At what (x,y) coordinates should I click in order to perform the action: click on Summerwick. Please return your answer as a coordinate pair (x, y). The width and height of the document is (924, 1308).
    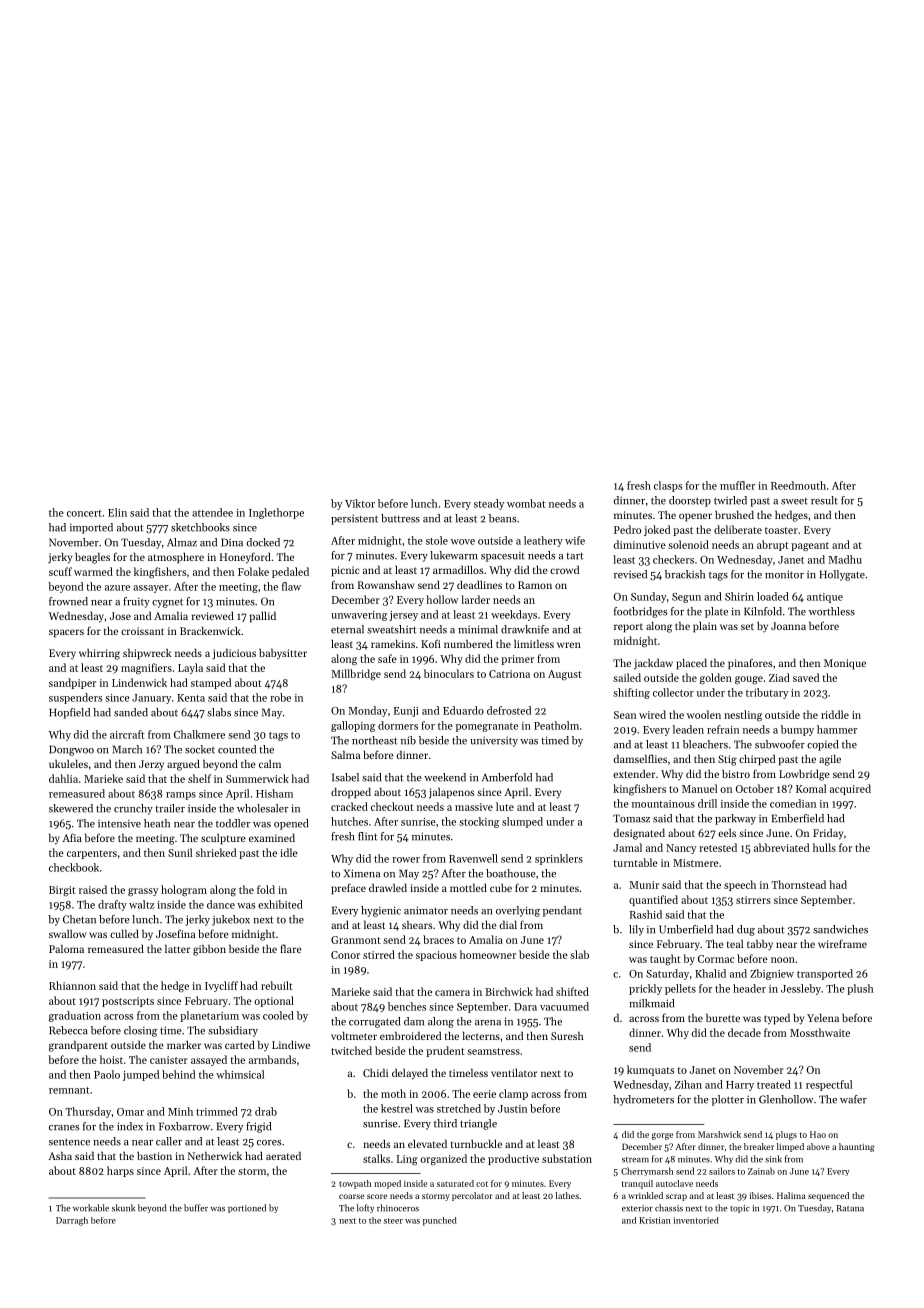
    Looking at the image, I should click on (257, 778).
